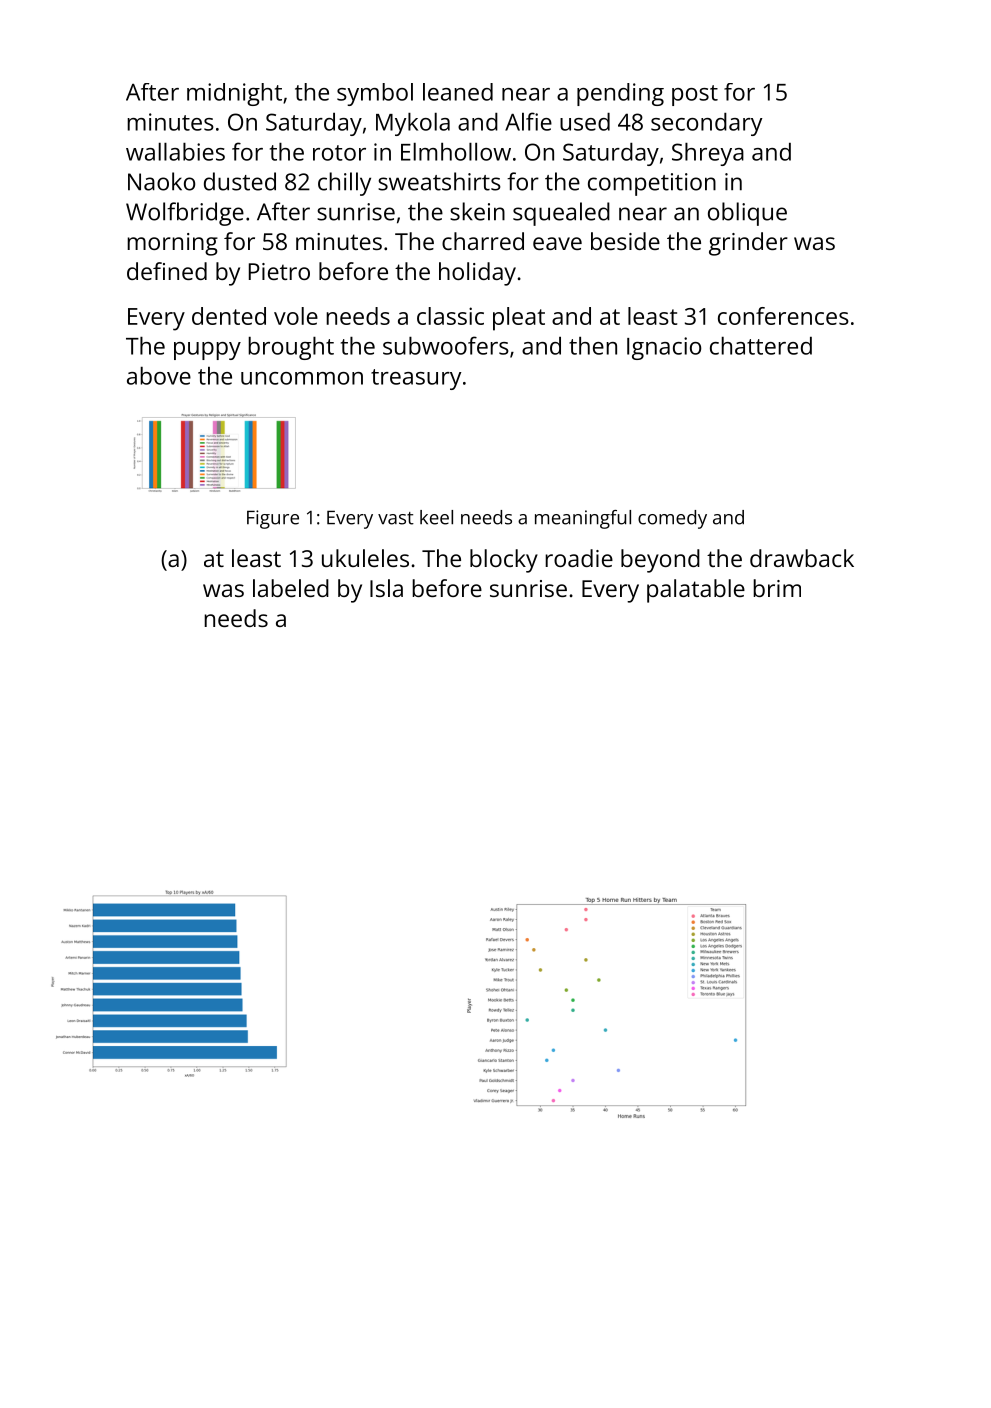 This screenshot has height=1408, width=991. I want to click on ukuleles, so click(365, 558).
